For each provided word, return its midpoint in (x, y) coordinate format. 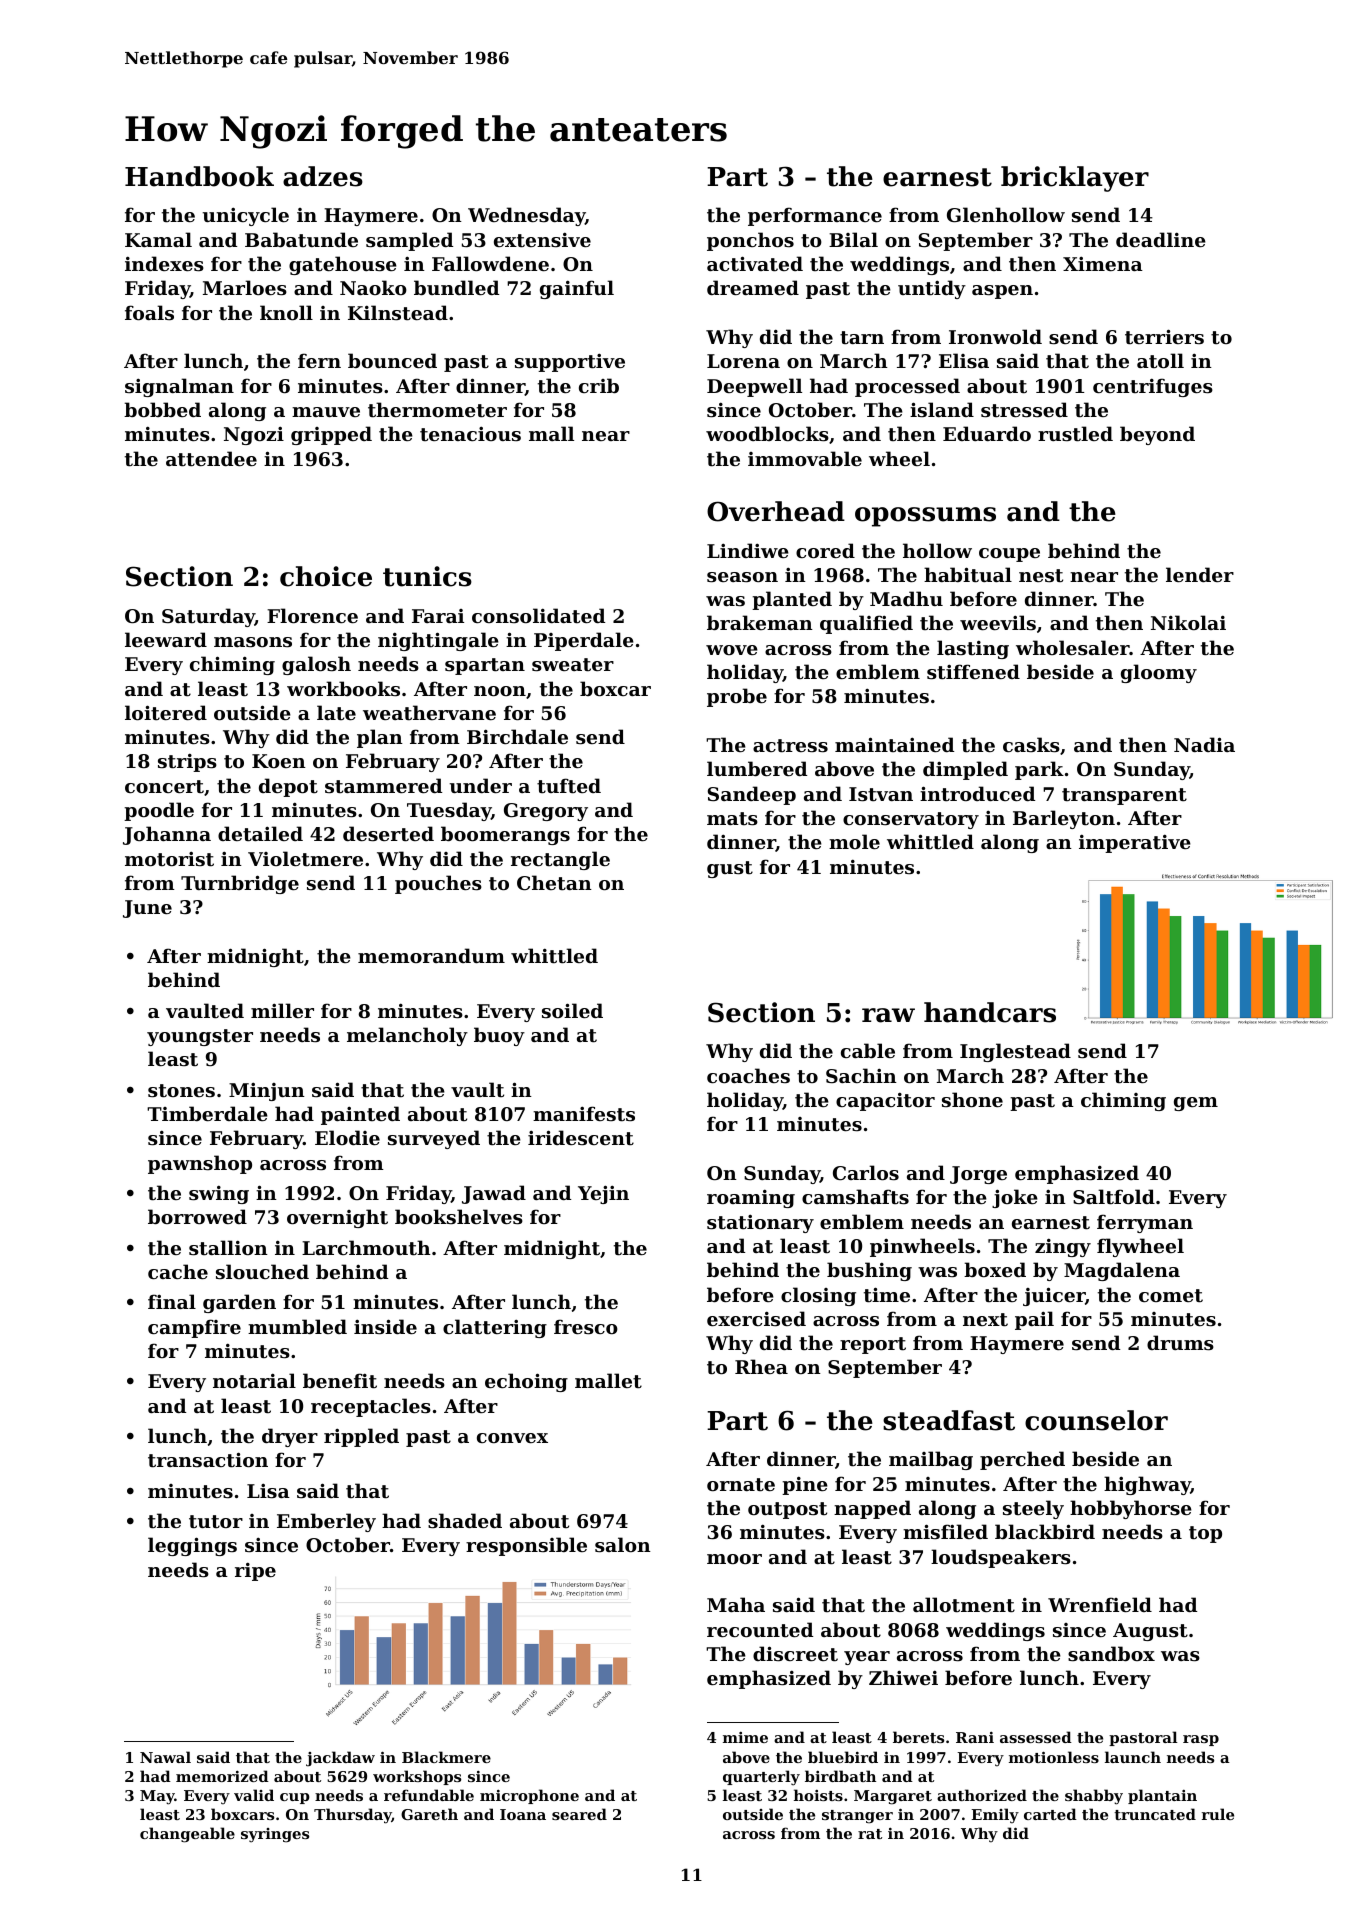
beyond (1157, 435)
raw (888, 1015)
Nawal (165, 1757)
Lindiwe (748, 550)
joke (1015, 1198)
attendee (211, 459)
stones (181, 1091)
